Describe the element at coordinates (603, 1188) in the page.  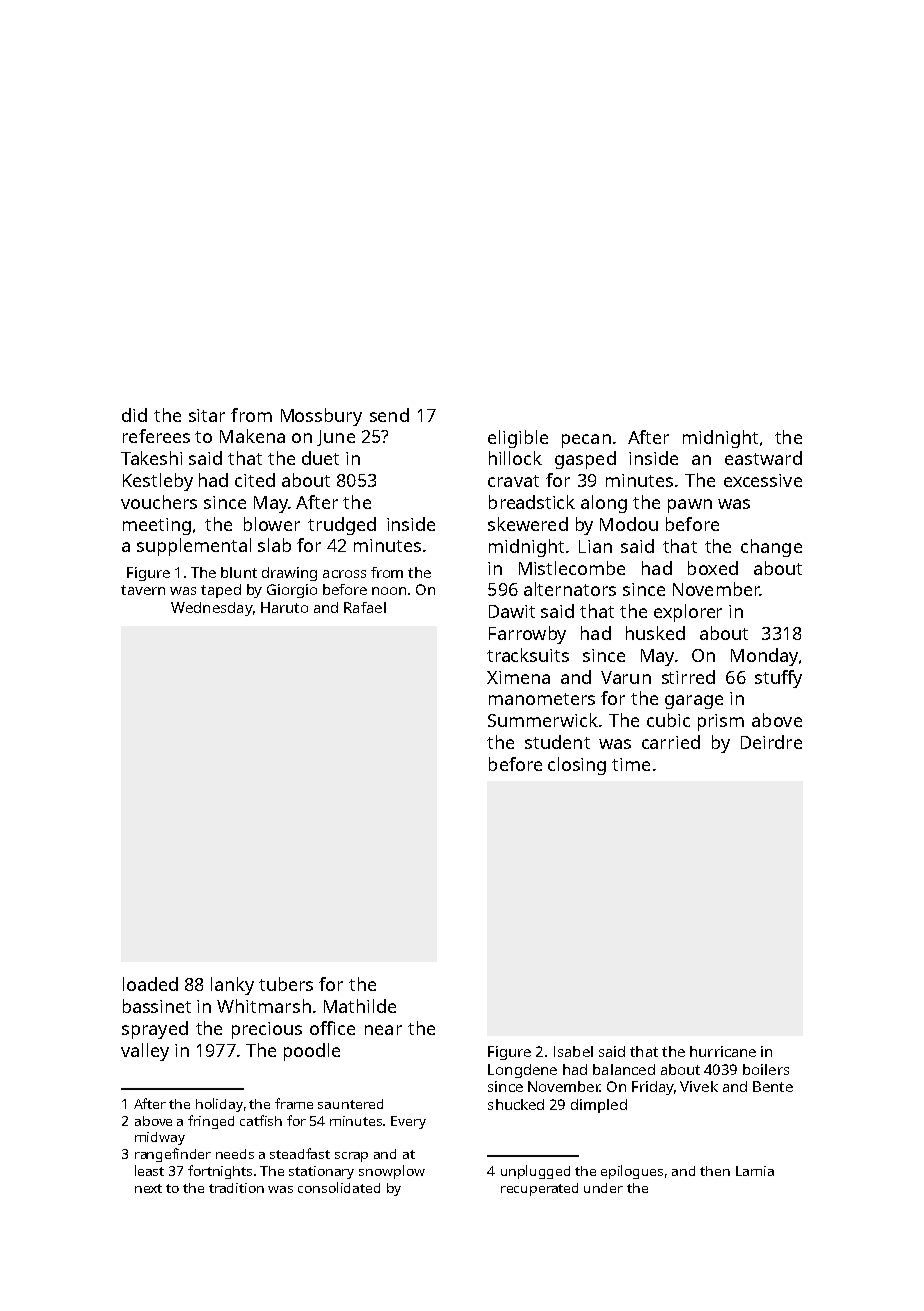
I see `under` at that location.
